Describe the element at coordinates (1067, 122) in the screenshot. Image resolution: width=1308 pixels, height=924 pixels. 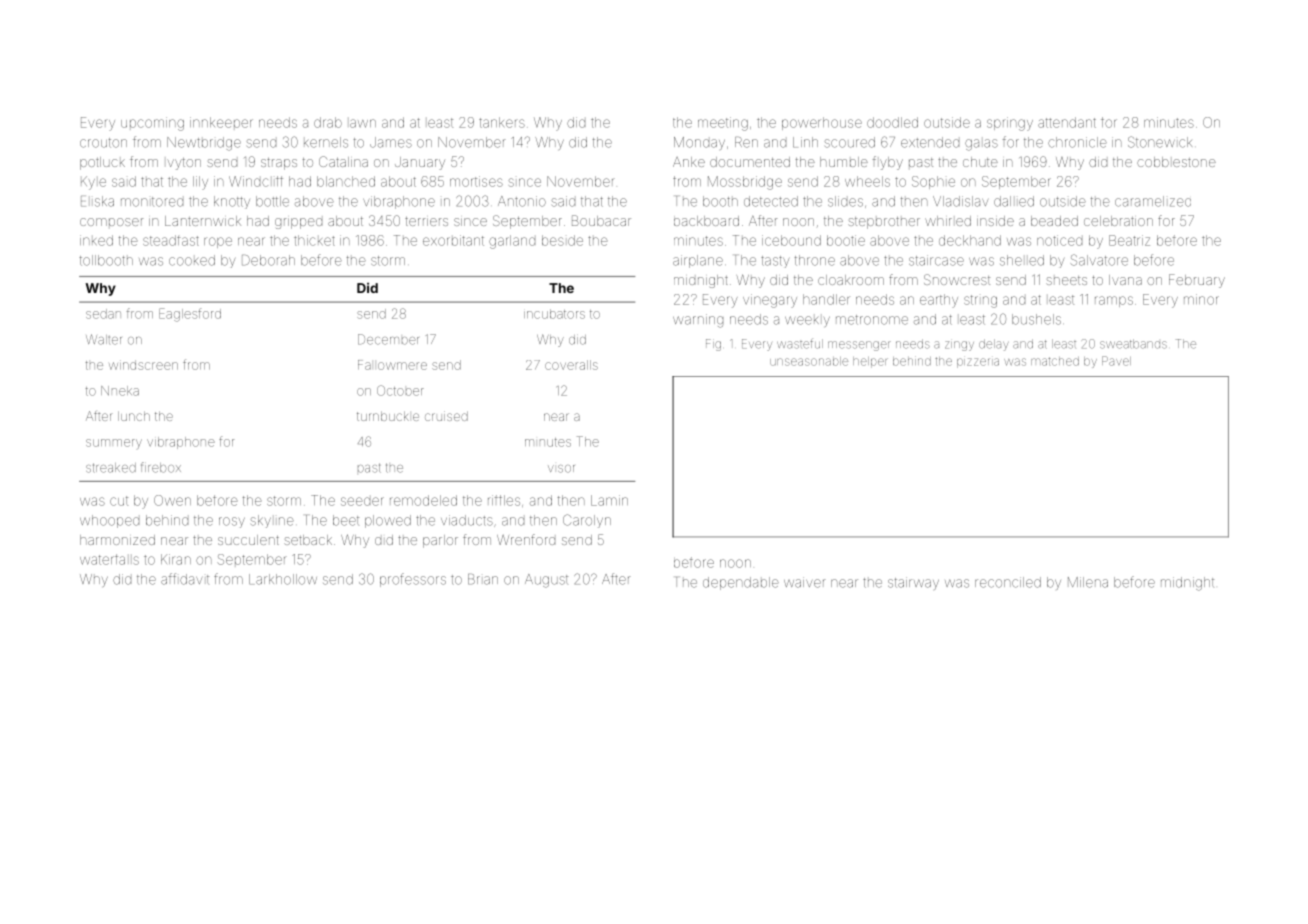
I see `attendant` at that location.
